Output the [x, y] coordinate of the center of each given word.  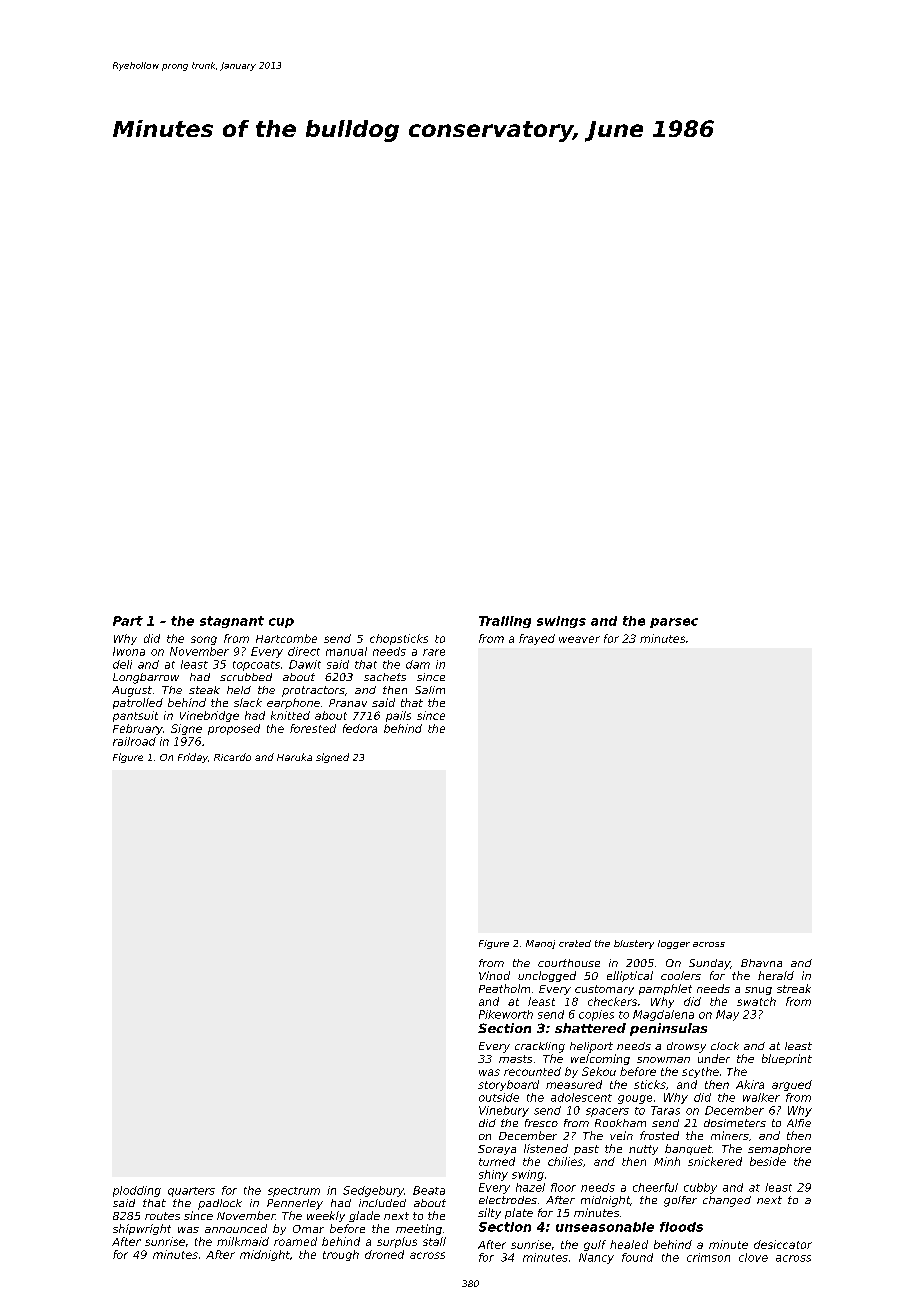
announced [236, 1228]
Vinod [494, 975]
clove [753, 1257]
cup [281, 623]
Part [128, 621]
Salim [430, 690]
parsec [674, 623]
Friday [193, 758]
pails [398, 716]
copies [596, 1015]
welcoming [600, 1059]
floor [563, 1187]
